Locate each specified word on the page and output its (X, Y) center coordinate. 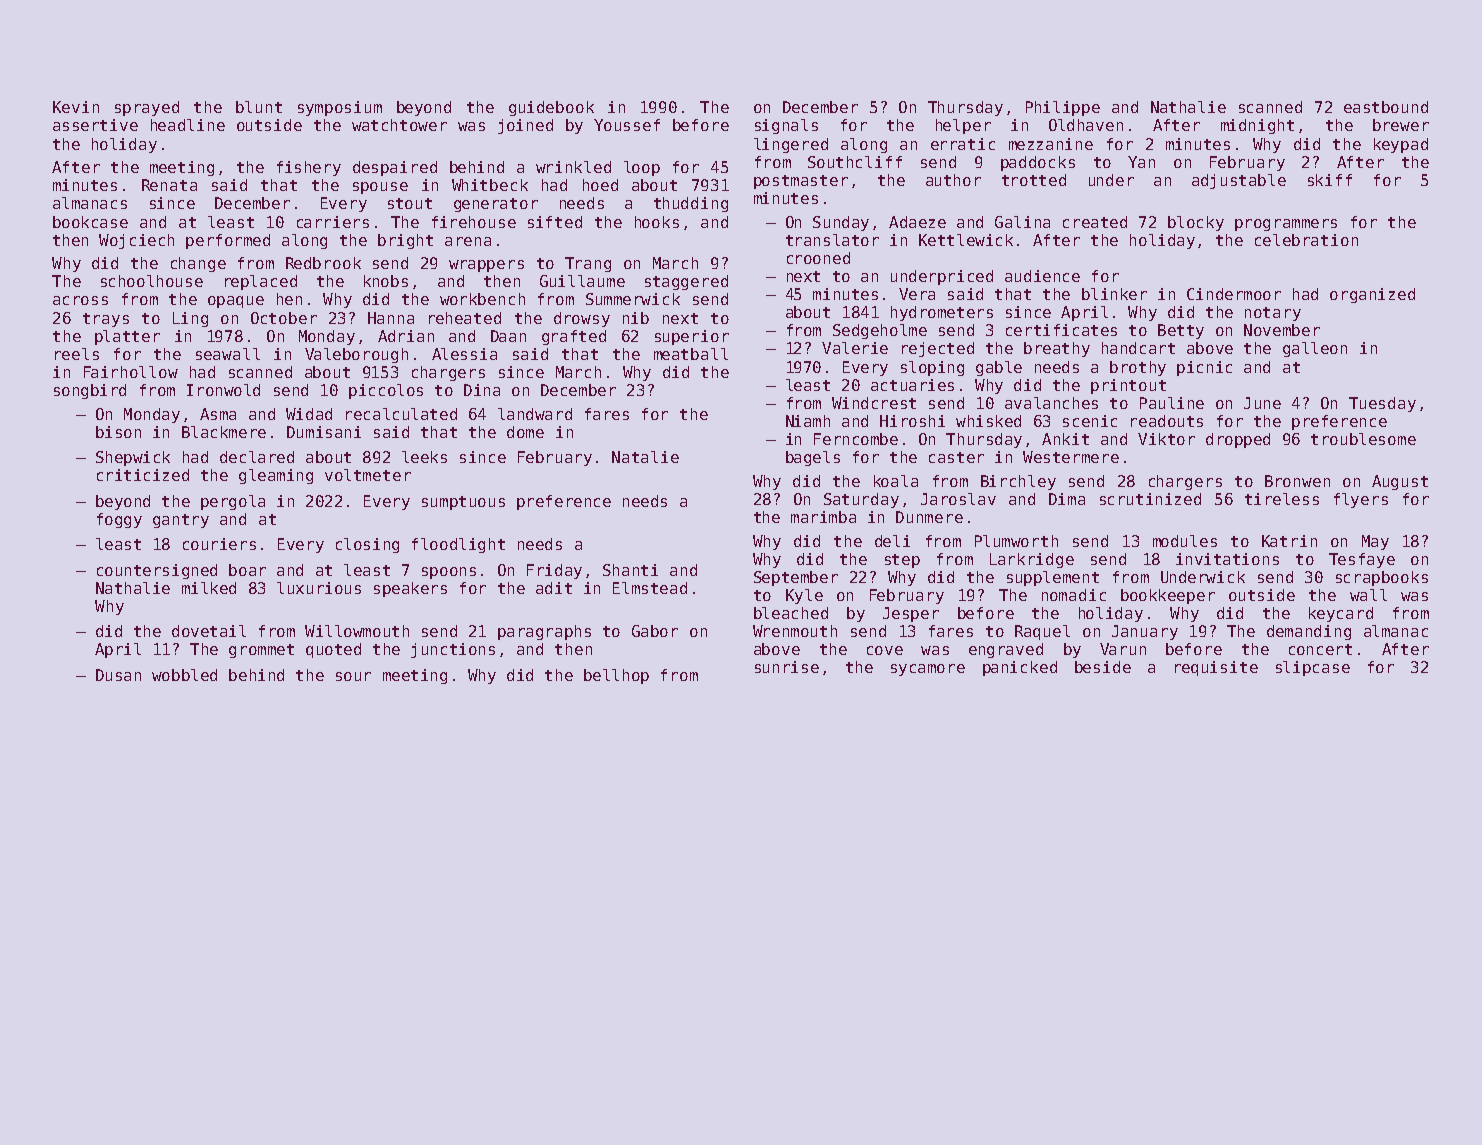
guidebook (551, 108)
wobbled (184, 675)
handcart (1138, 348)
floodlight (458, 545)
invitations (1227, 559)
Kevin (76, 107)
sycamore (928, 670)
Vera (917, 294)
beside (1103, 667)
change (198, 264)
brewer (1401, 125)
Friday (554, 571)
